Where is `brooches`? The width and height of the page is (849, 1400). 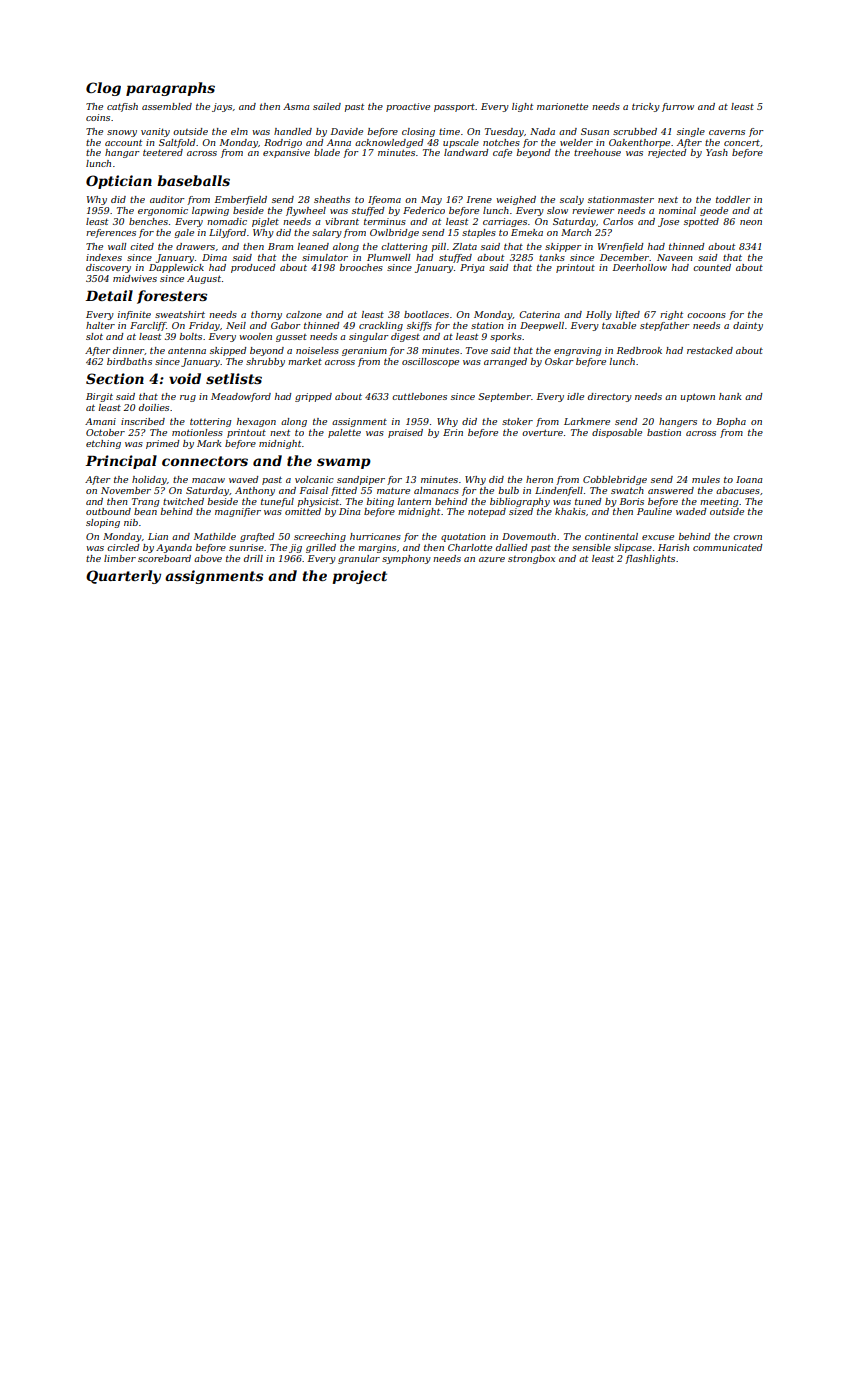
brooches is located at coordinates (361, 267).
